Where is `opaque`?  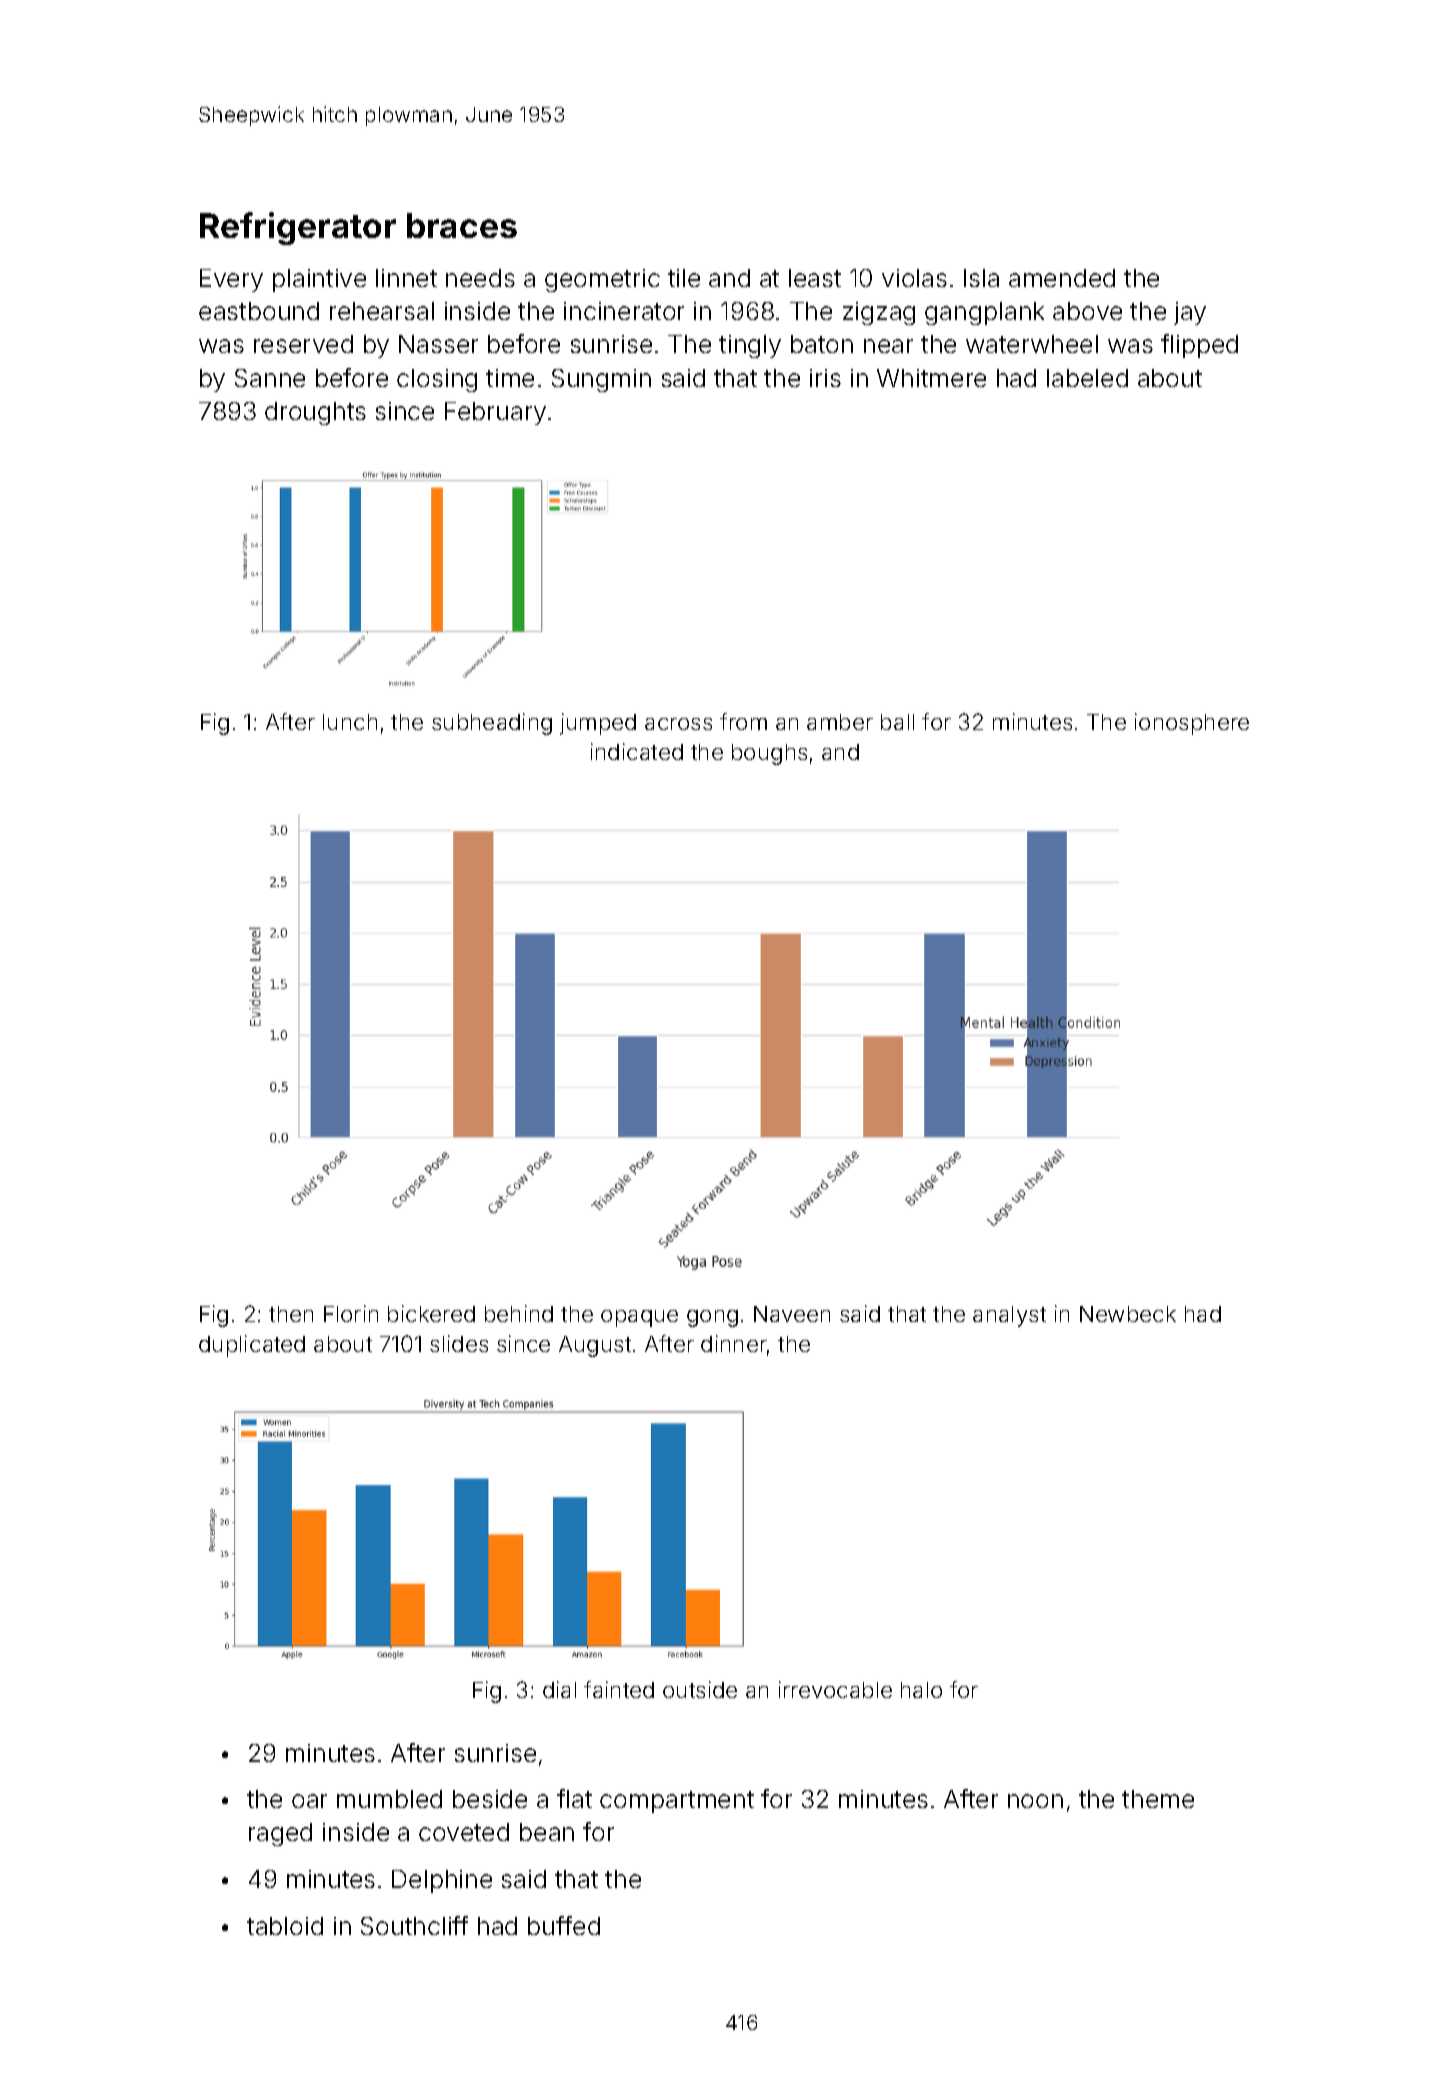 opaque is located at coordinates (639, 1318).
